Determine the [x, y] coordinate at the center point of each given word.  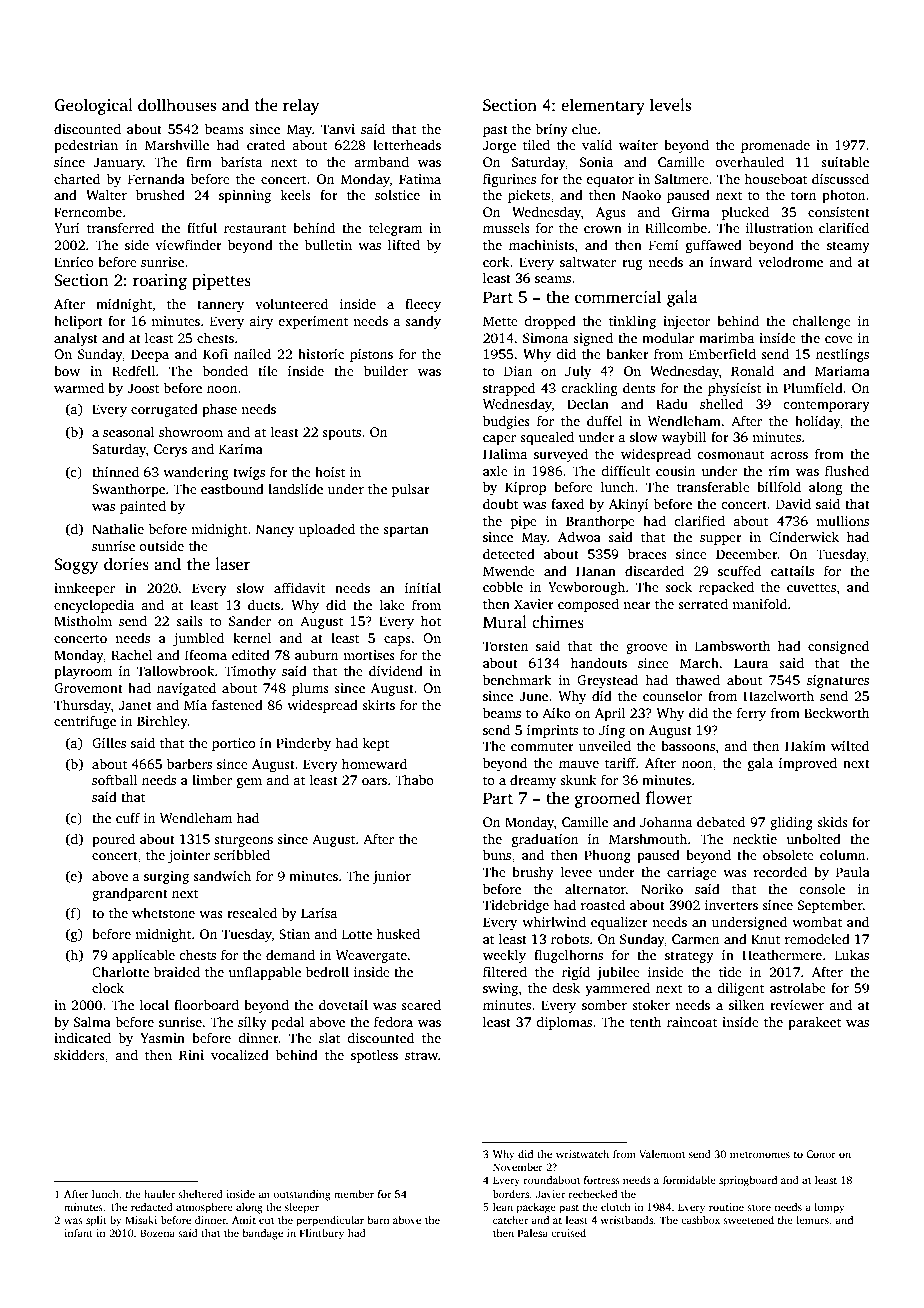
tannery [220, 306]
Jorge [499, 146]
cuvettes [811, 587]
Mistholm [83, 620]
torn [803, 195]
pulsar [411, 490]
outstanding [302, 1195]
